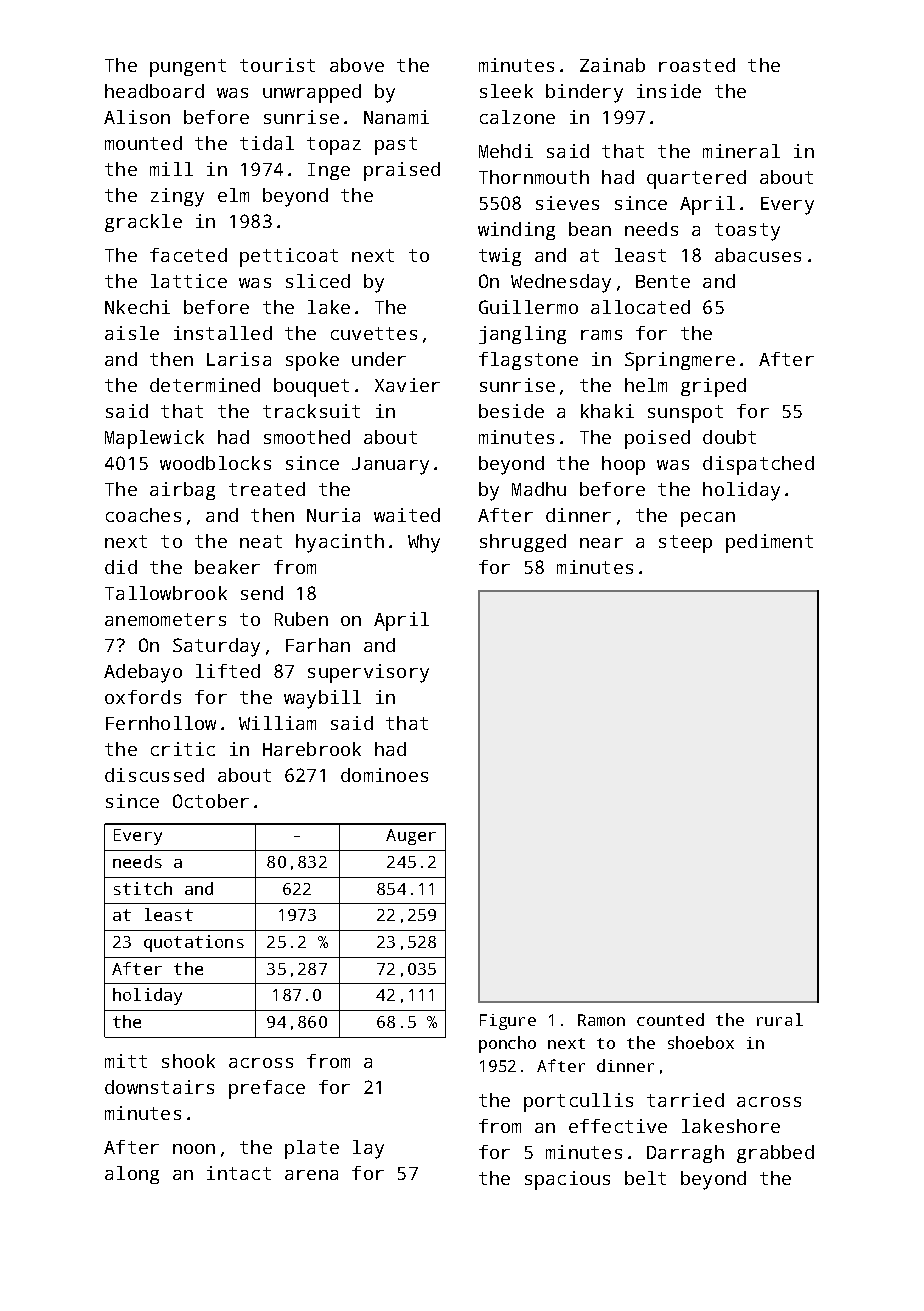 Image resolution: width=924 pixels, height=1311 pixels. What do you see at coordinates (188, 68) in the screenshot?
I see `pungent` at bounding box center [188, 68].
